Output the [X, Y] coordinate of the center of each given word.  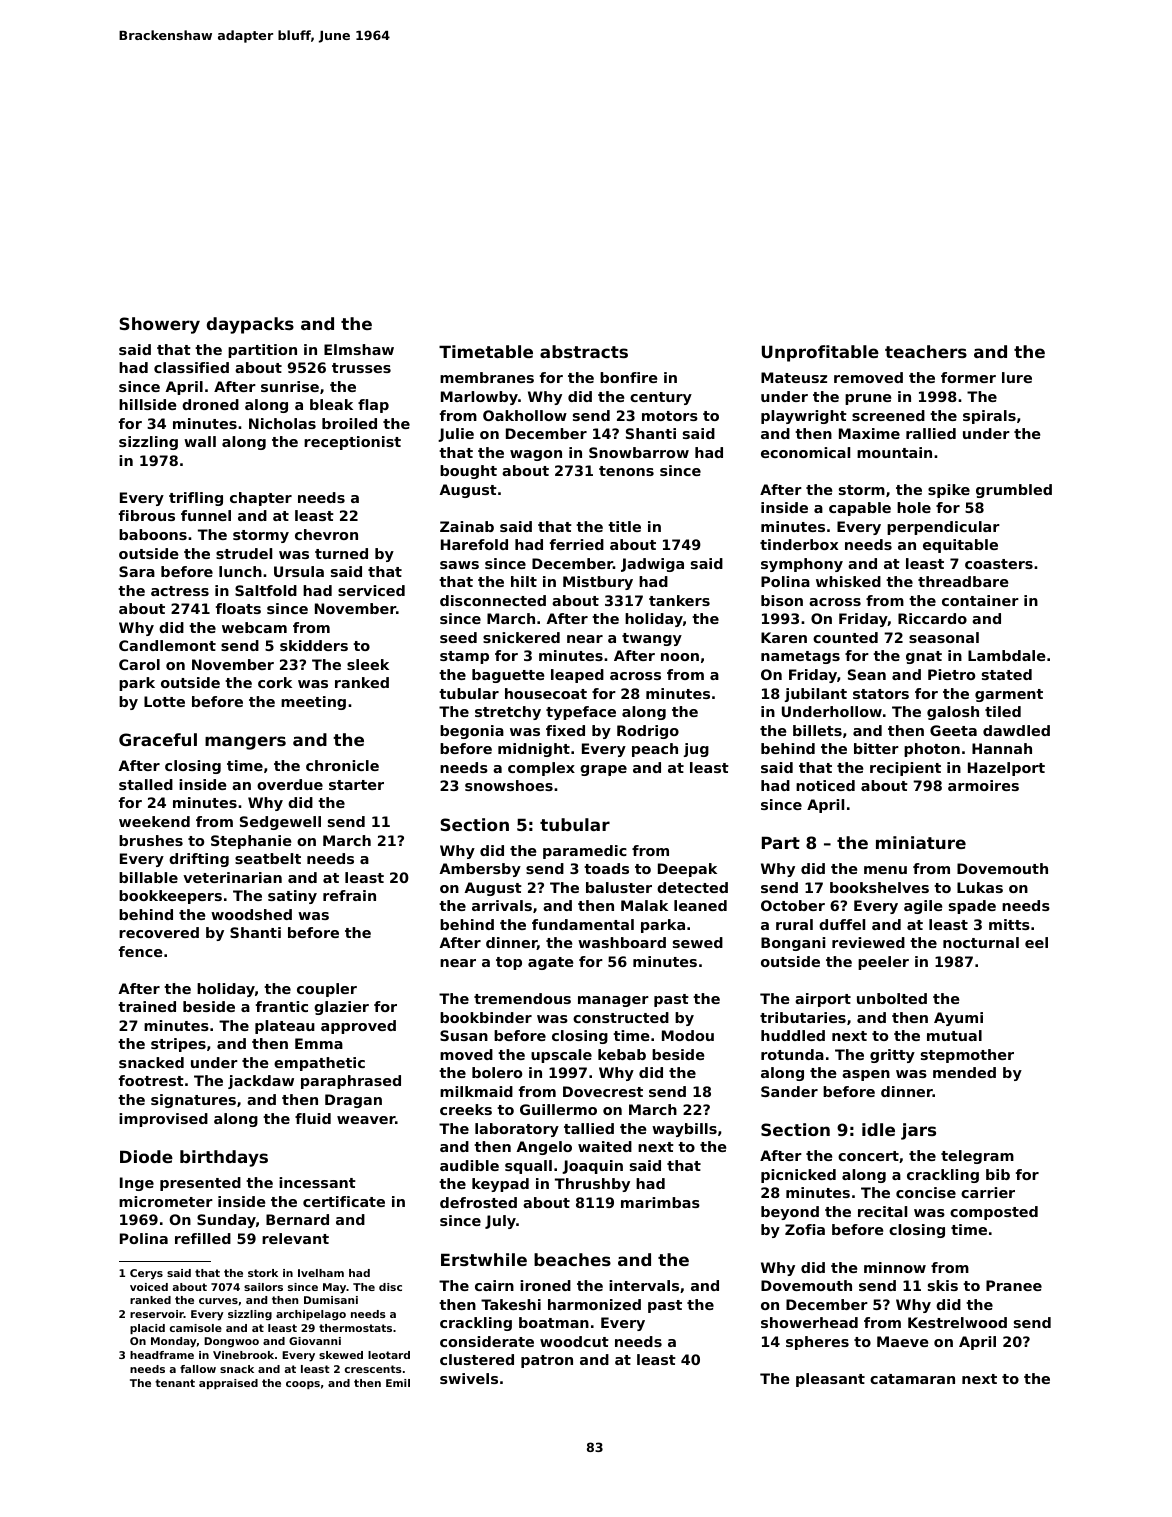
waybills [684, 1130]
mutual [954, 1035]
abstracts [584, 351]
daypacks [250, 325]
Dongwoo [231, 1342]
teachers [926, 351]
